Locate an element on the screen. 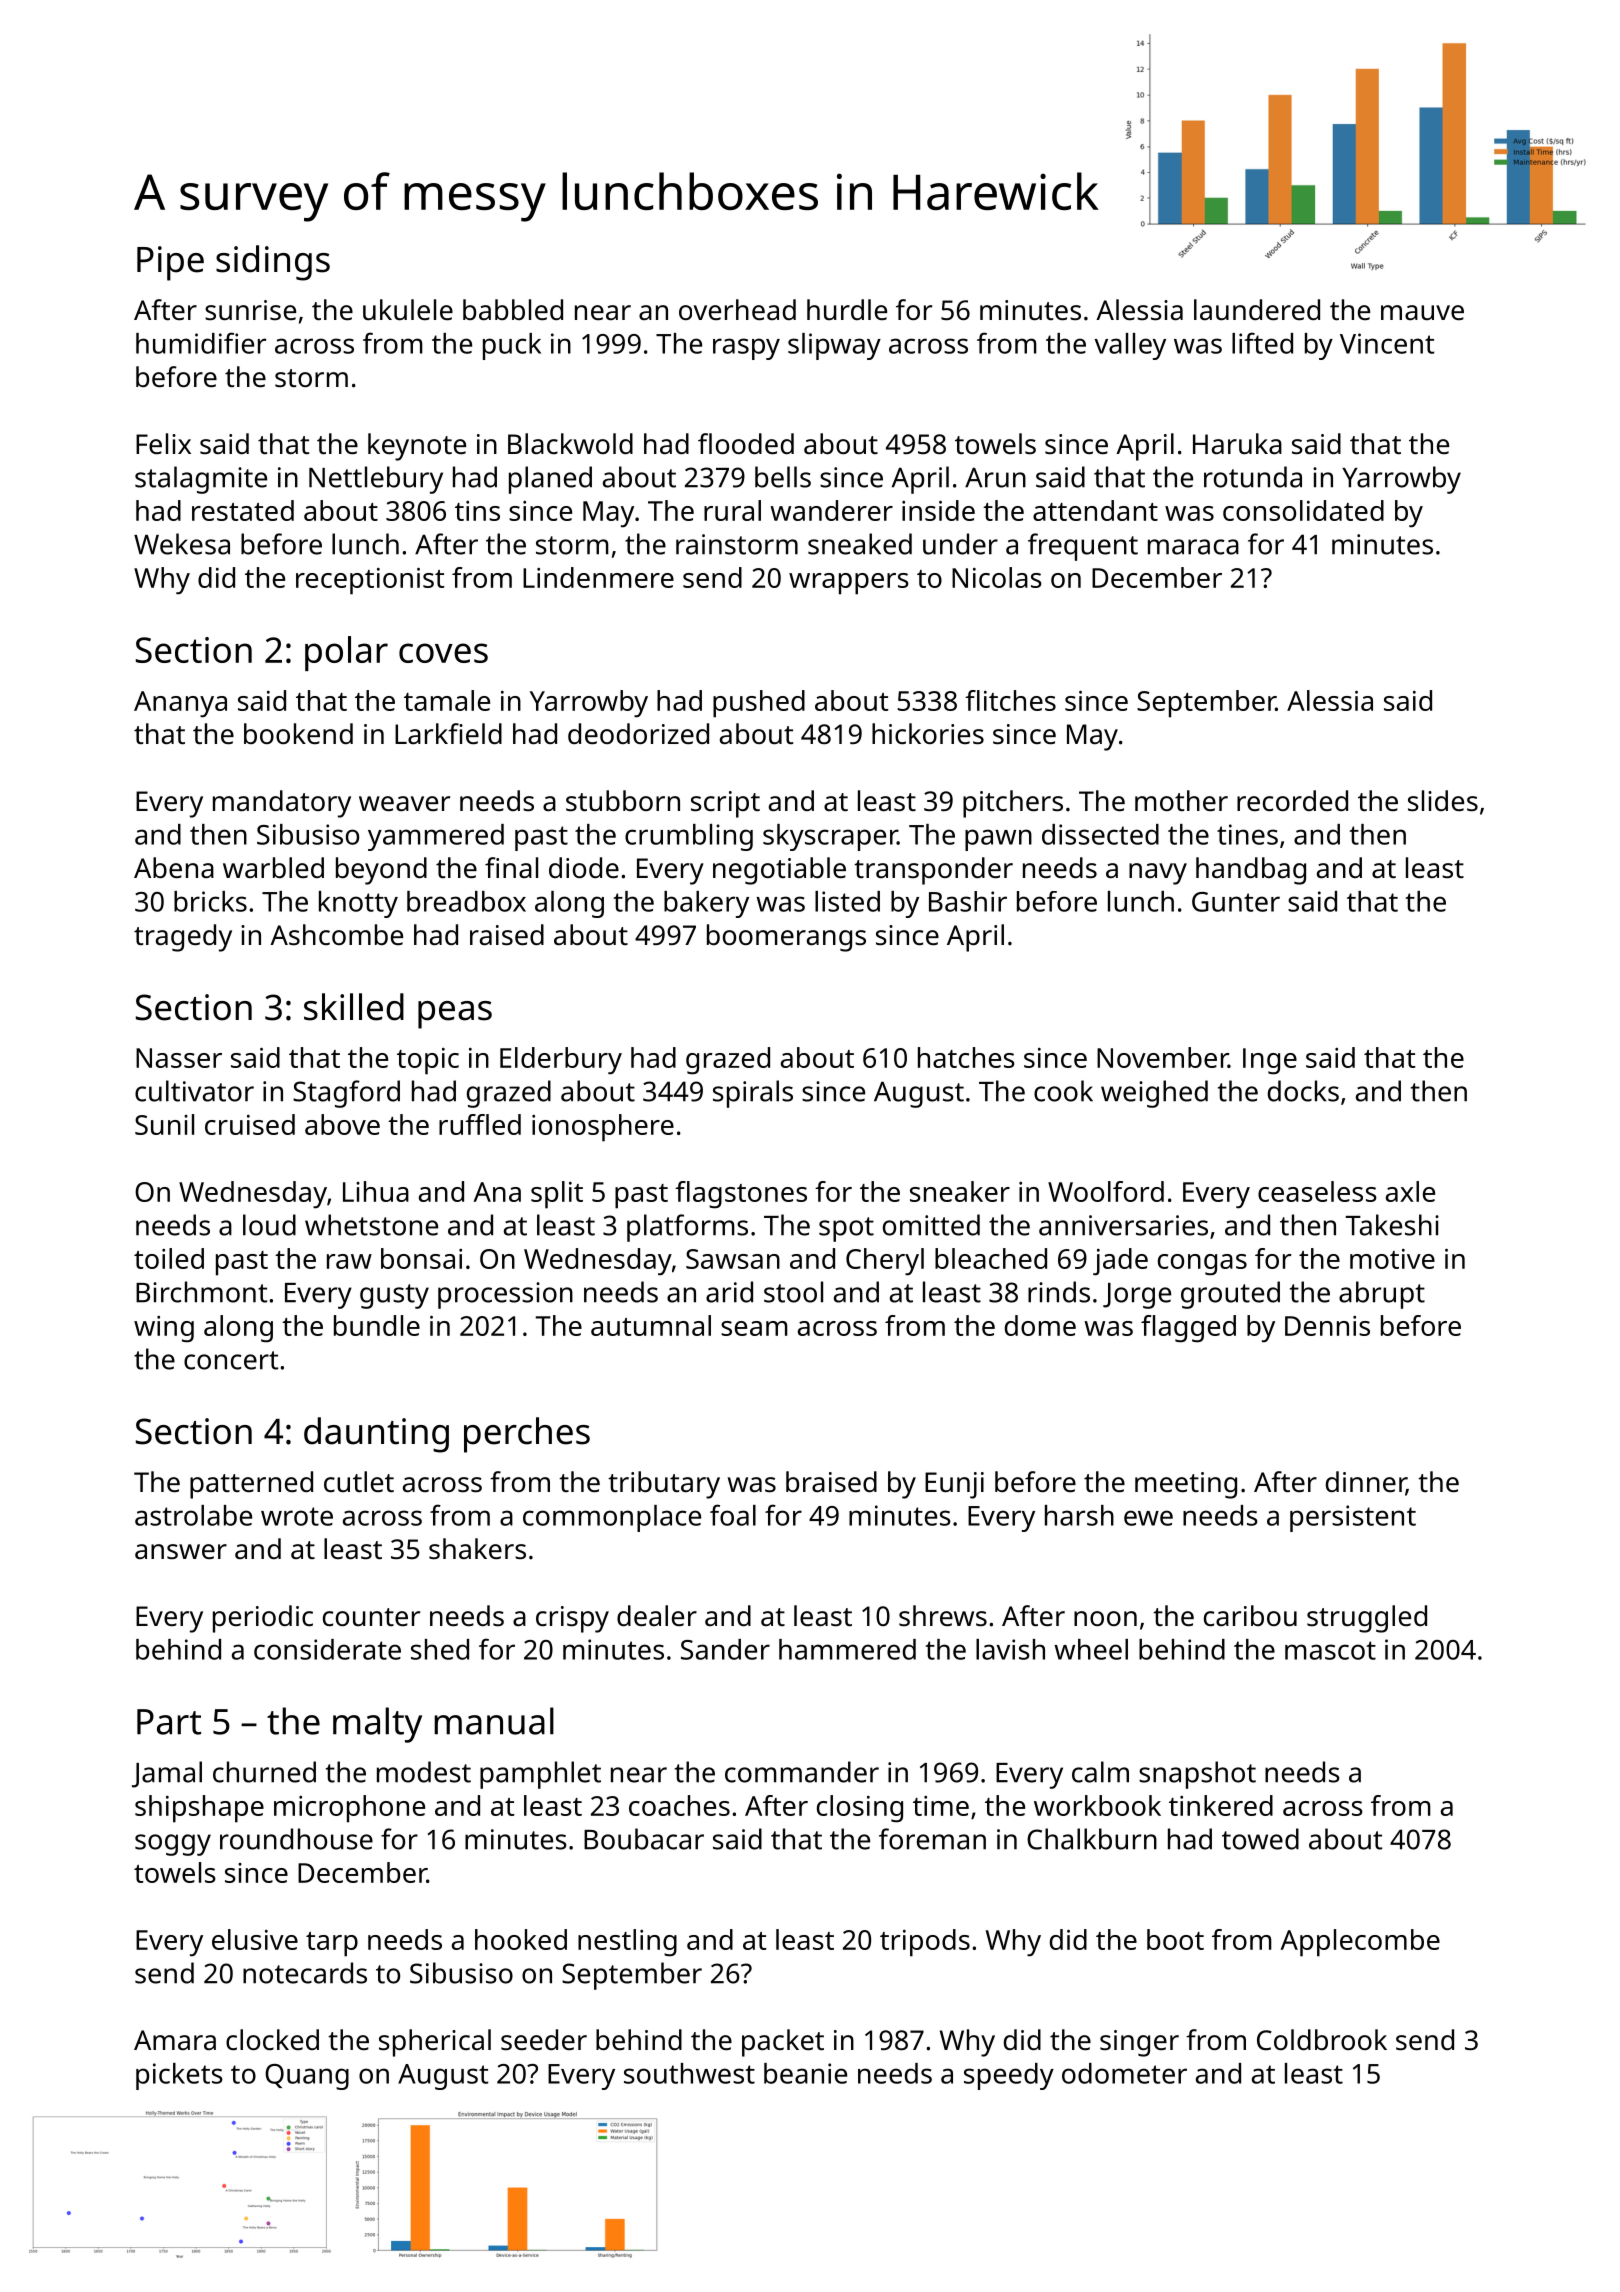 This screenshot has height=2292, width=1620. breadbox is located at coordinates (466, 901).
